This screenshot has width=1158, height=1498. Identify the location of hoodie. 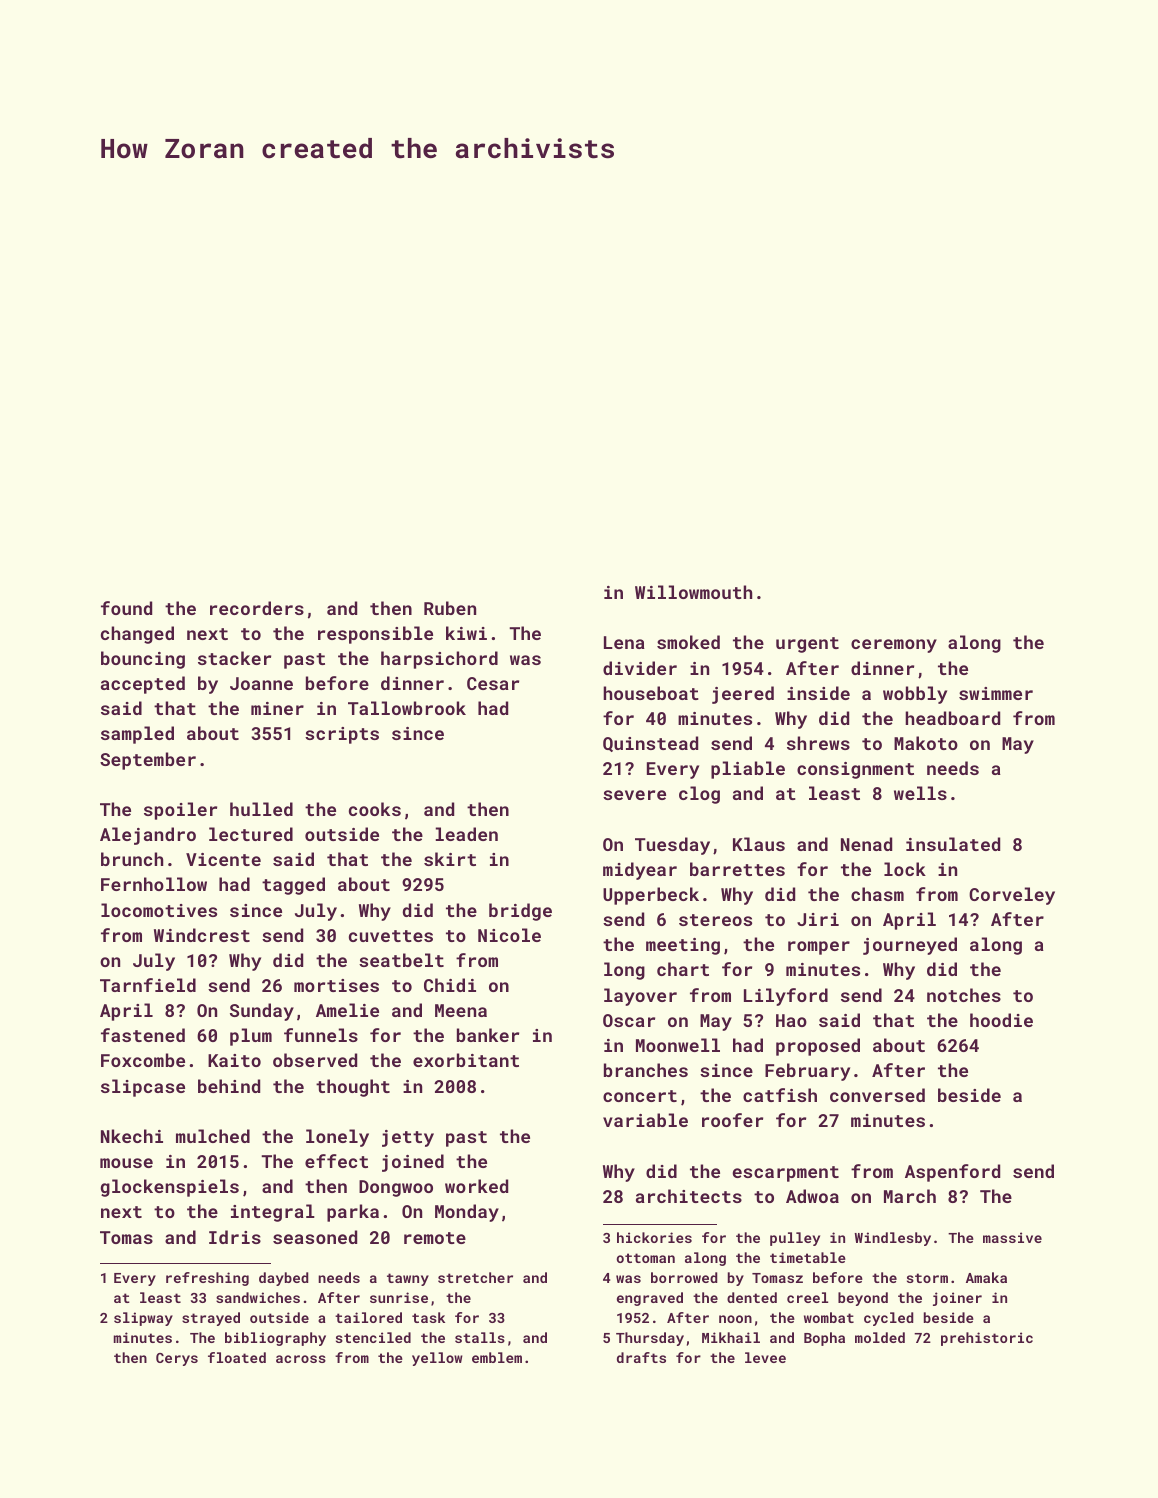
(1001, 1020).
